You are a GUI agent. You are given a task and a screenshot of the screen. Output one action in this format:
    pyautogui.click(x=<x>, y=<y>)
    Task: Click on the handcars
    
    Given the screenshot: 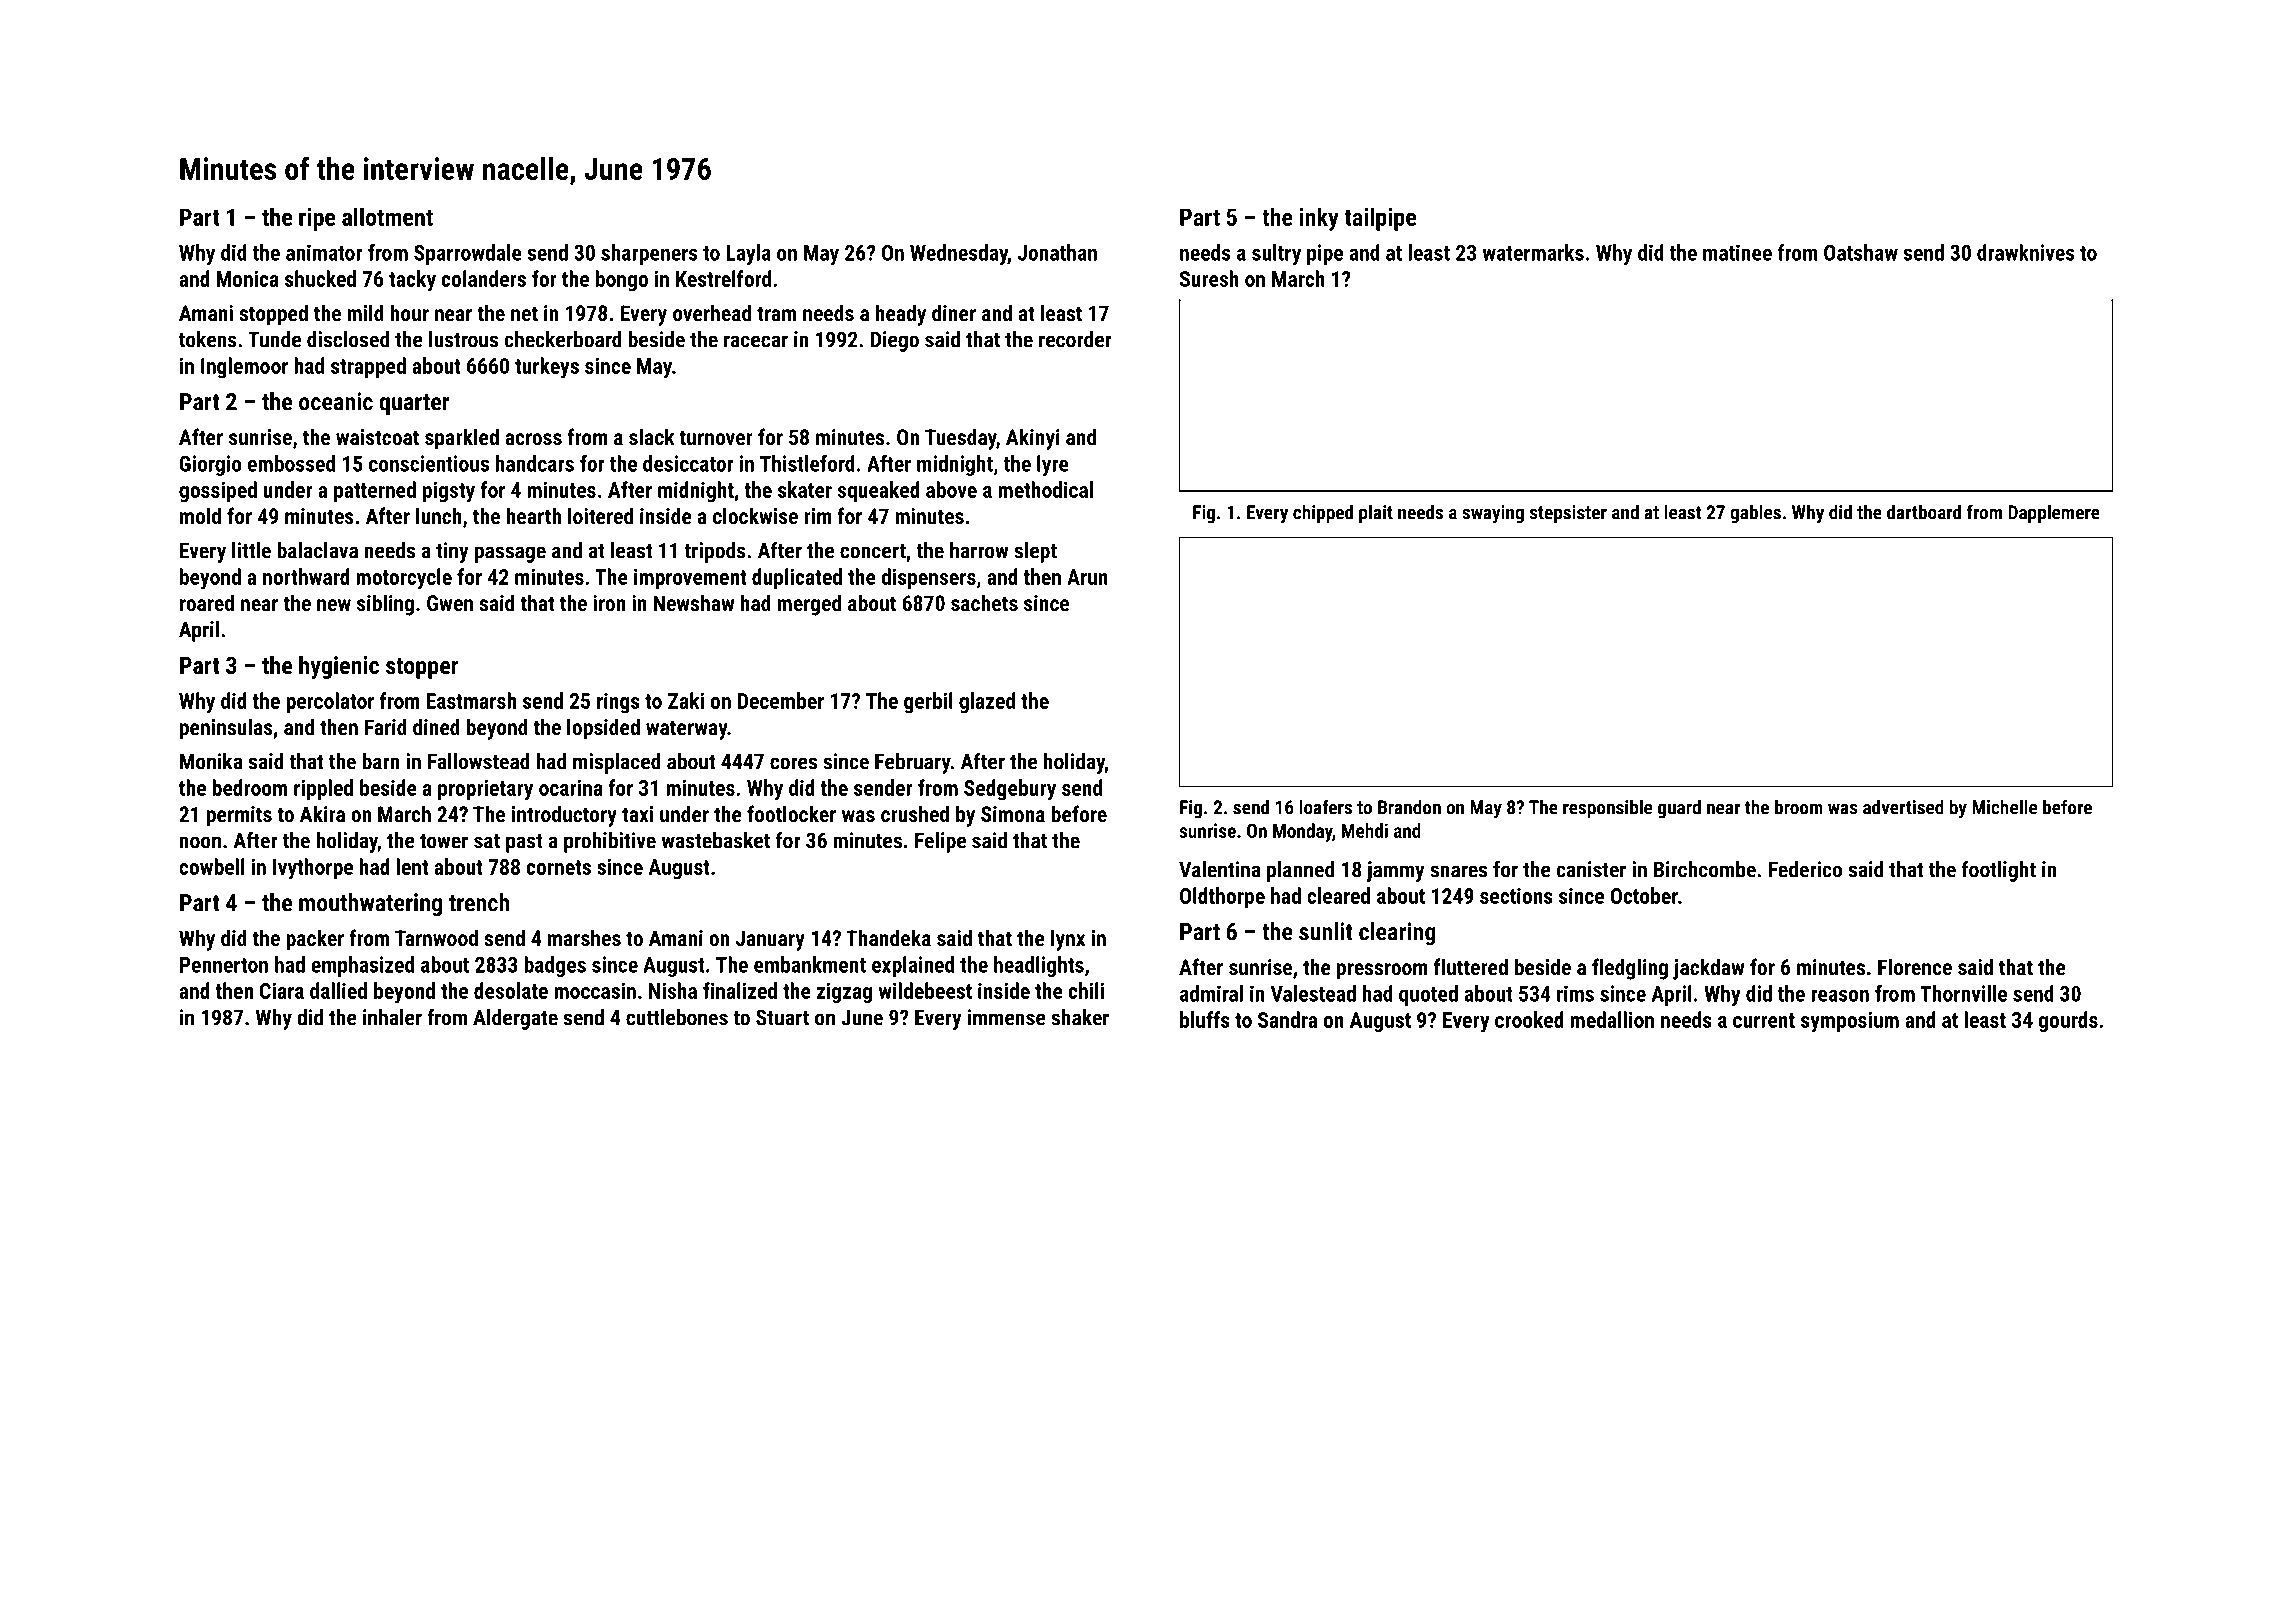 What is the action you would take?
    pyautogui.click(x=535, y=463)
